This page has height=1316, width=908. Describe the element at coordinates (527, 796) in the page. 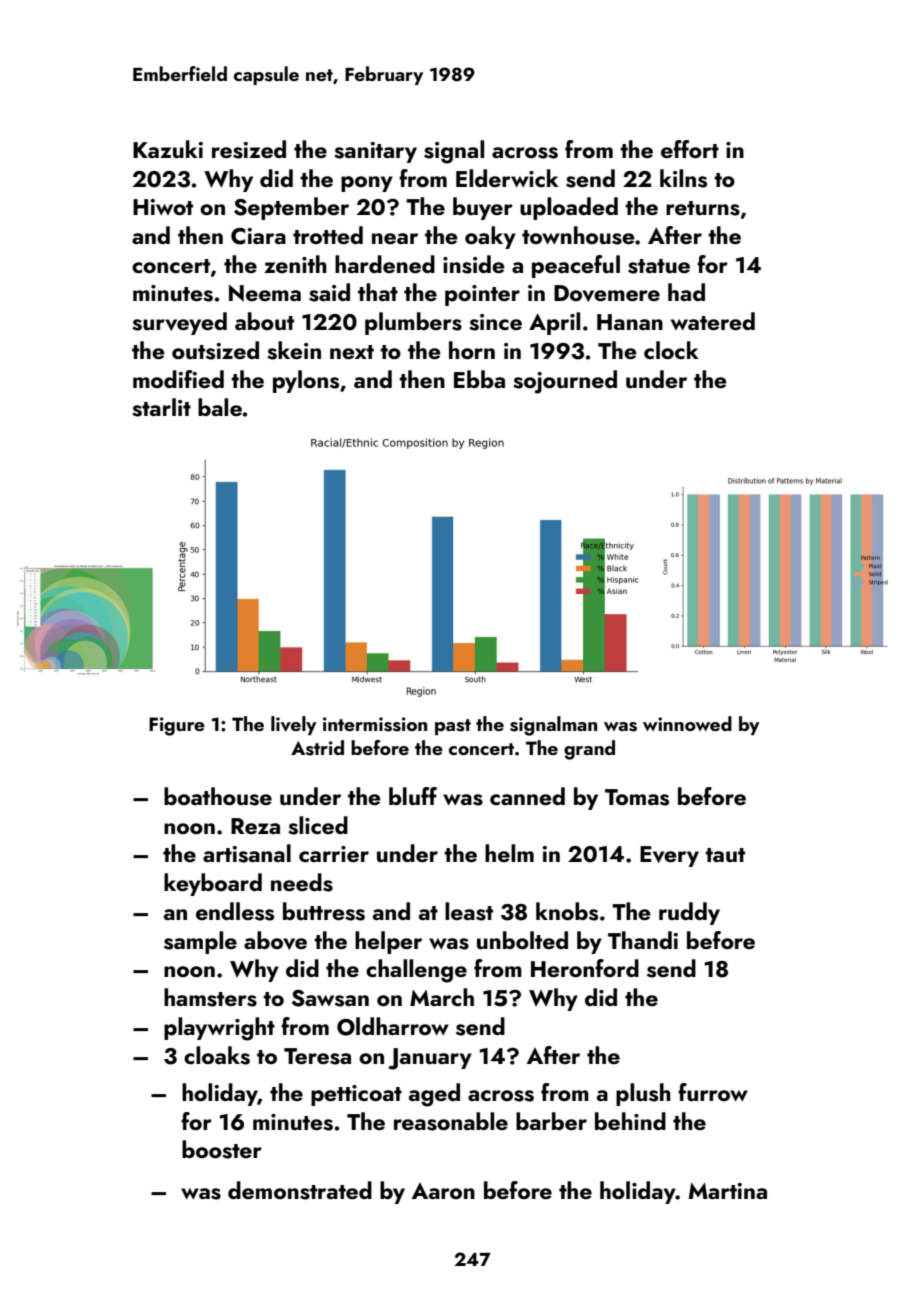

I see `canned` at that location.
